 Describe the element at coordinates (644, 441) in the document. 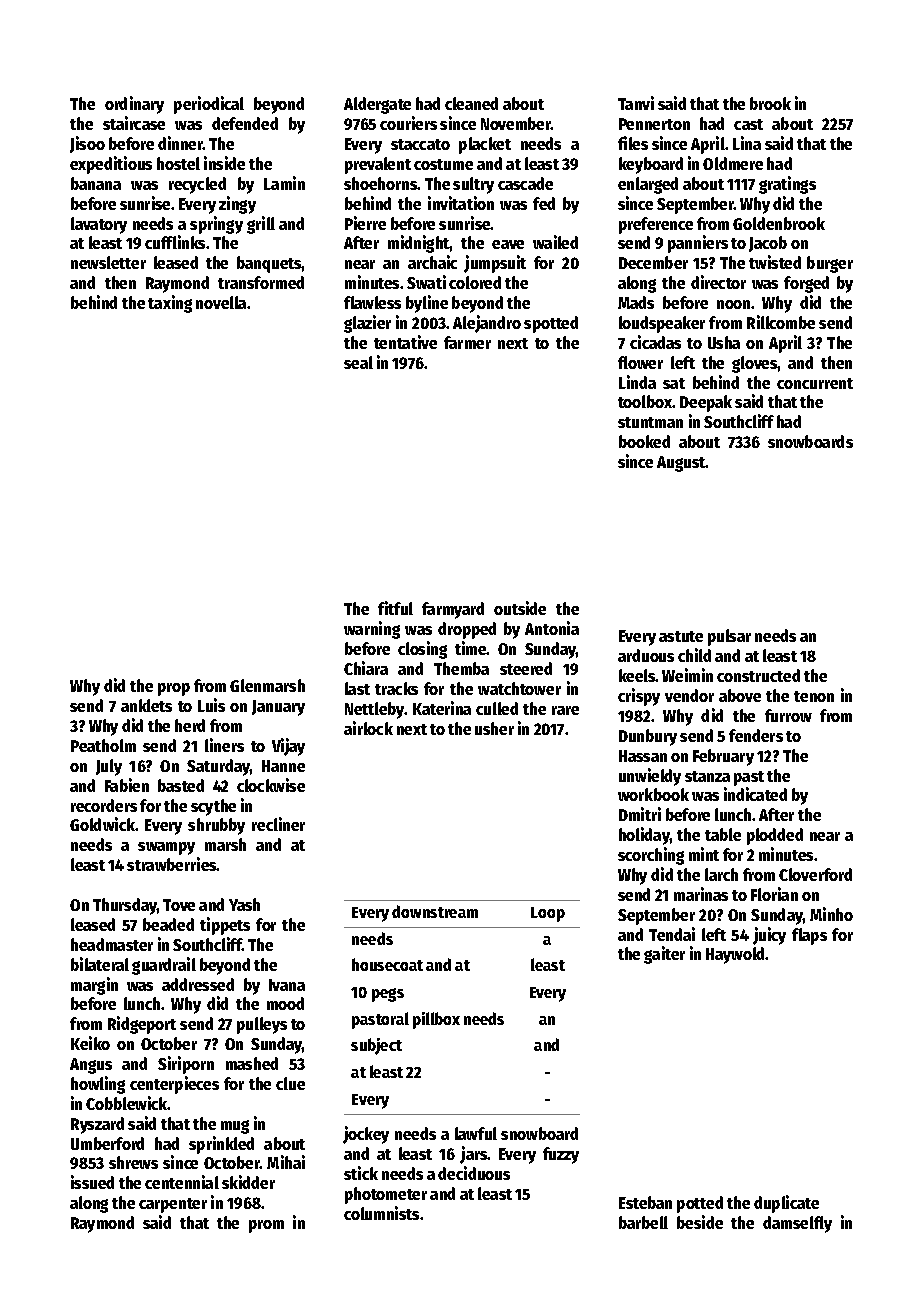

I see `booked` at that location.
